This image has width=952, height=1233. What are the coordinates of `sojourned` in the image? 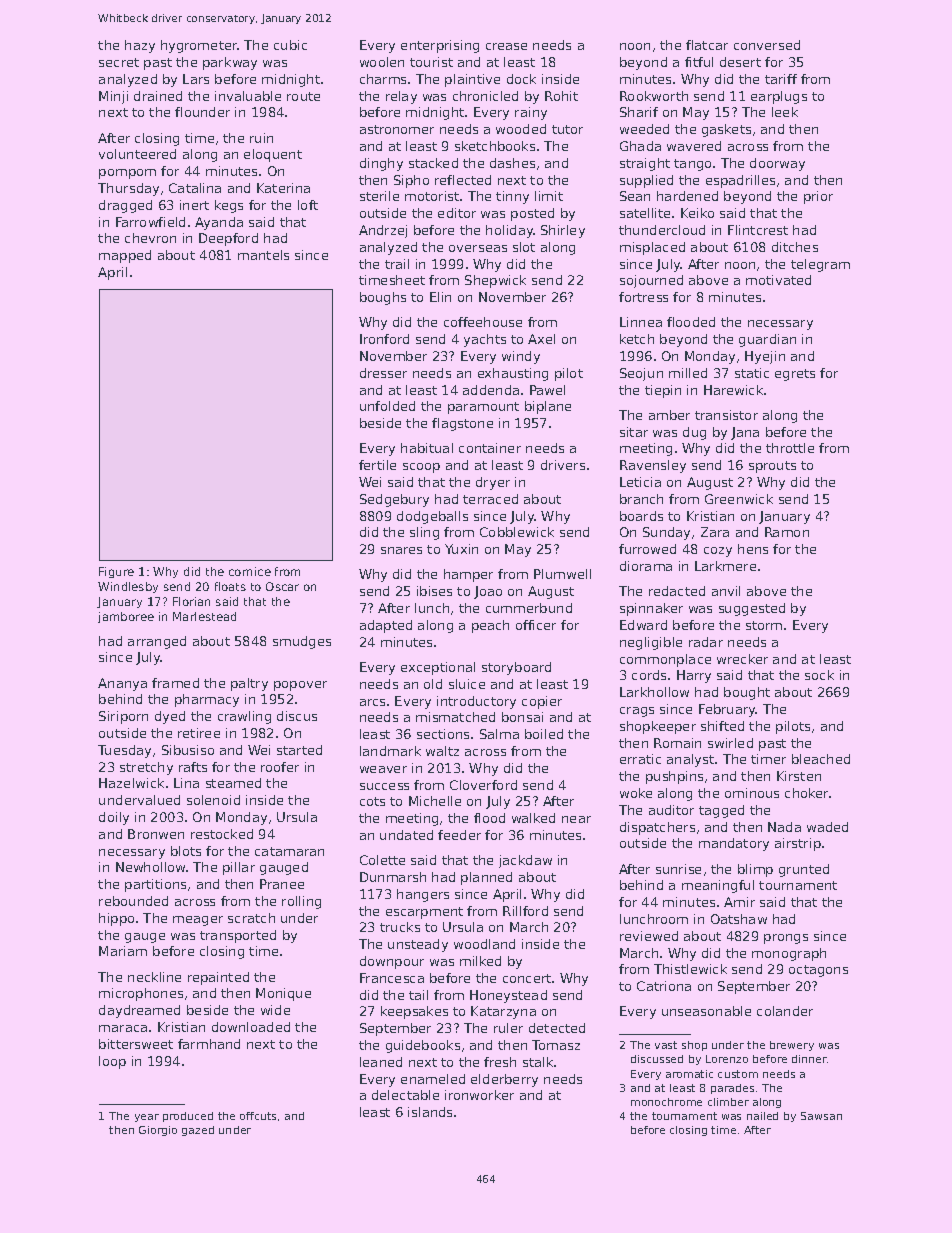 It's located at (651, 281).
